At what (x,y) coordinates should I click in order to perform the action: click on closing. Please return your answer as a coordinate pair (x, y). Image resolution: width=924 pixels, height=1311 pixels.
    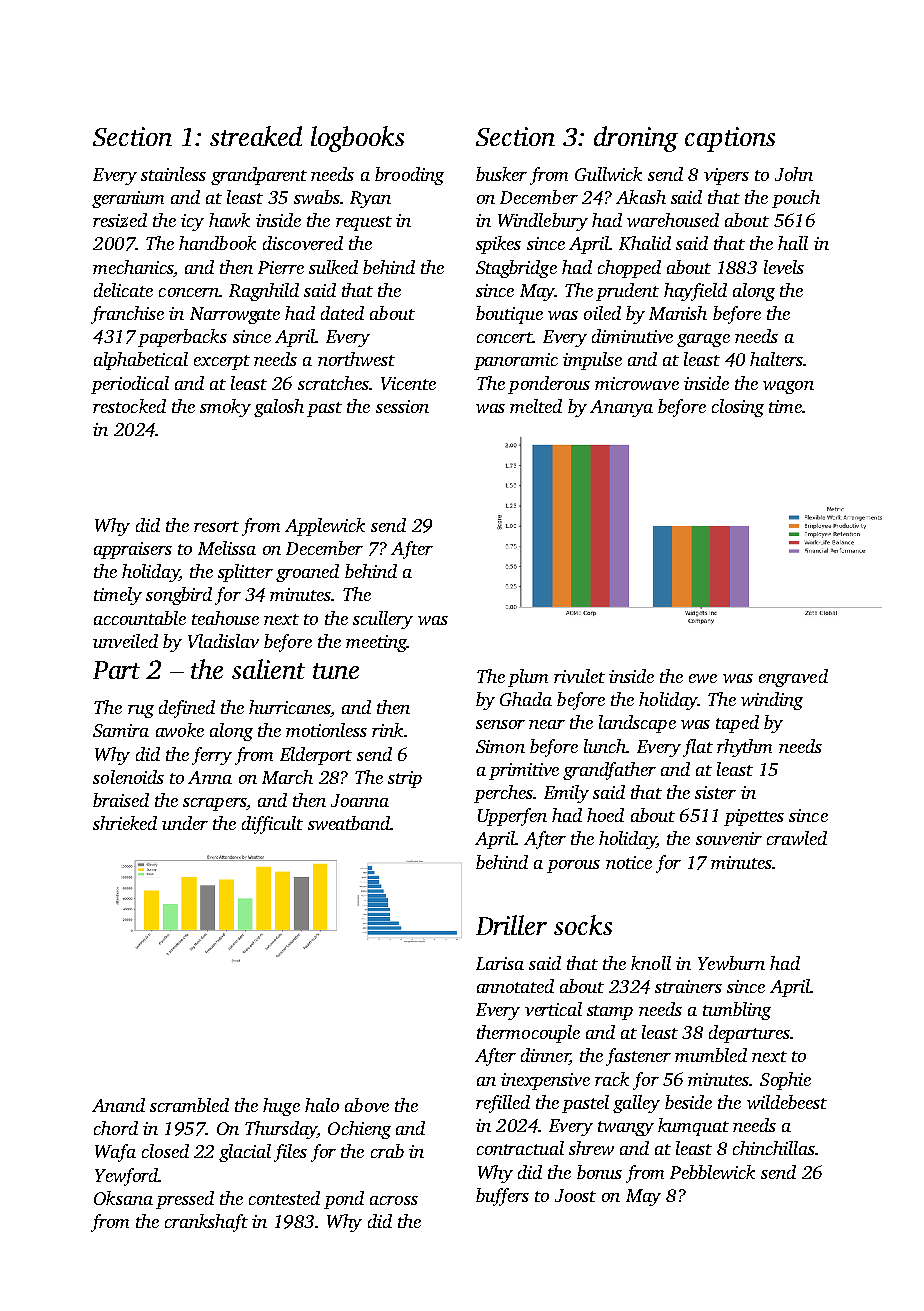
    Looking at the image, I should click on (738, 408).
